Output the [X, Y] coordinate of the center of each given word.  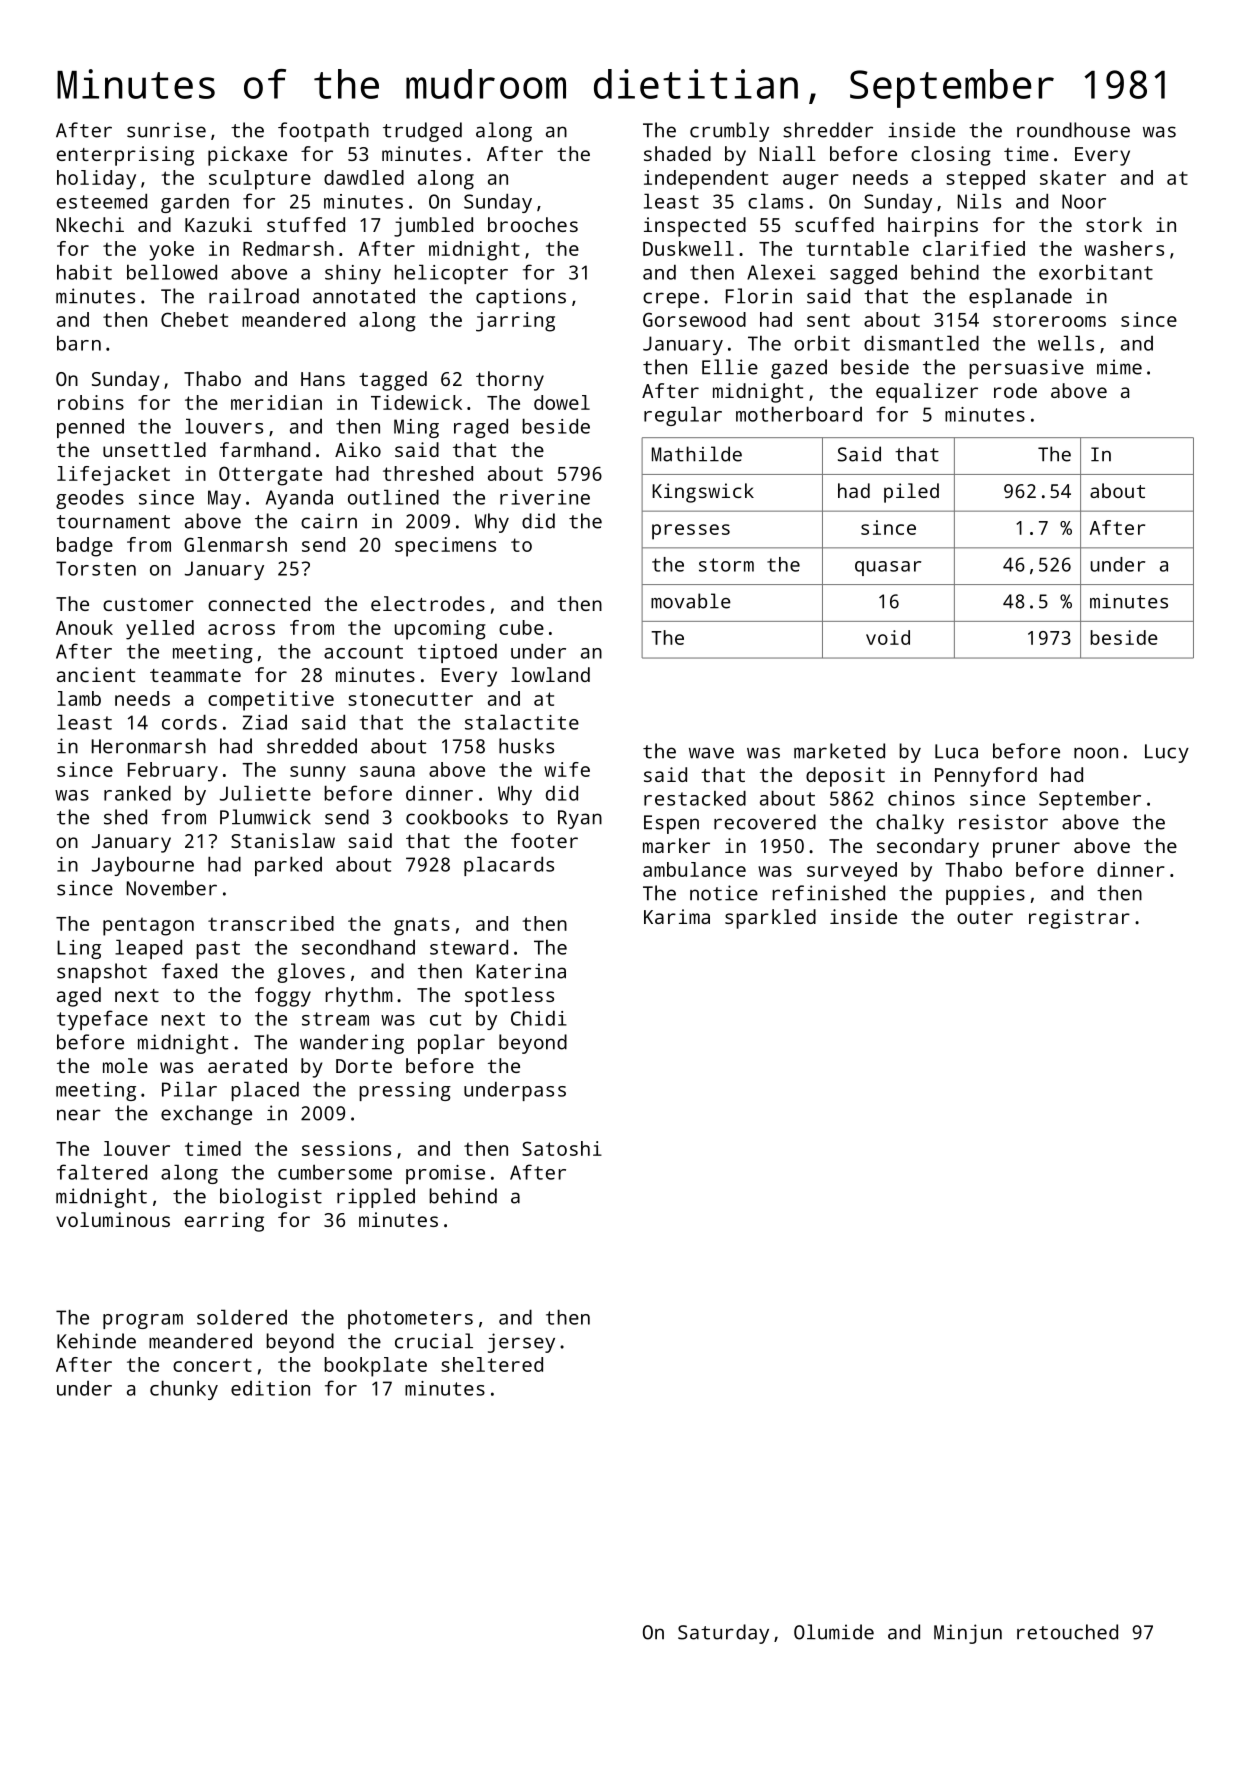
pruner [1026, 850]
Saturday [723, 1634]
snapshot [102, 973]
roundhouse [1073, 130]
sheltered [492, 1364]
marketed [839, 751]
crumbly [729, 132]
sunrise [166, 130]
